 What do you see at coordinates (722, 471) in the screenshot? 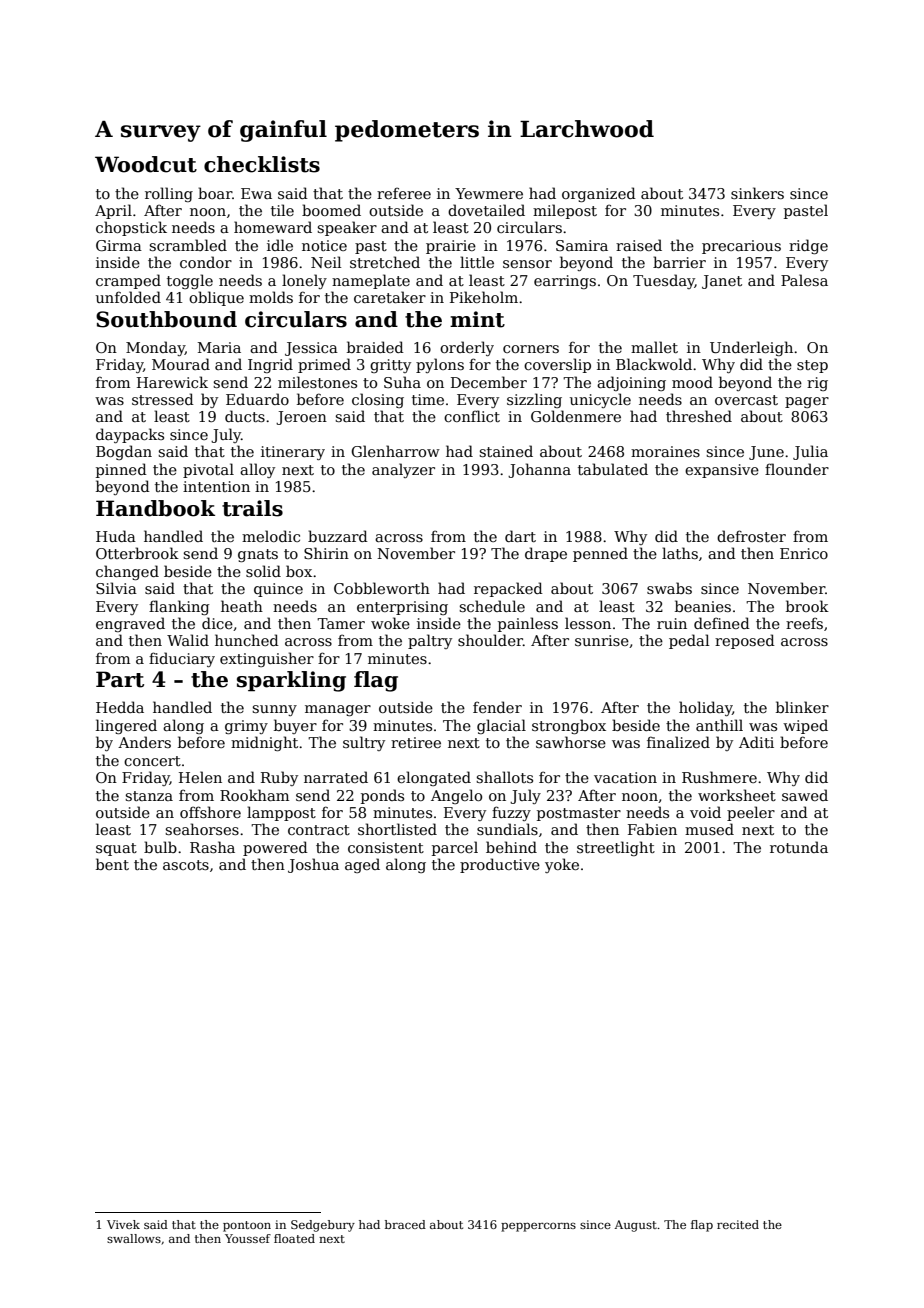
I see `expansive` at bounding box center [722, 471].
